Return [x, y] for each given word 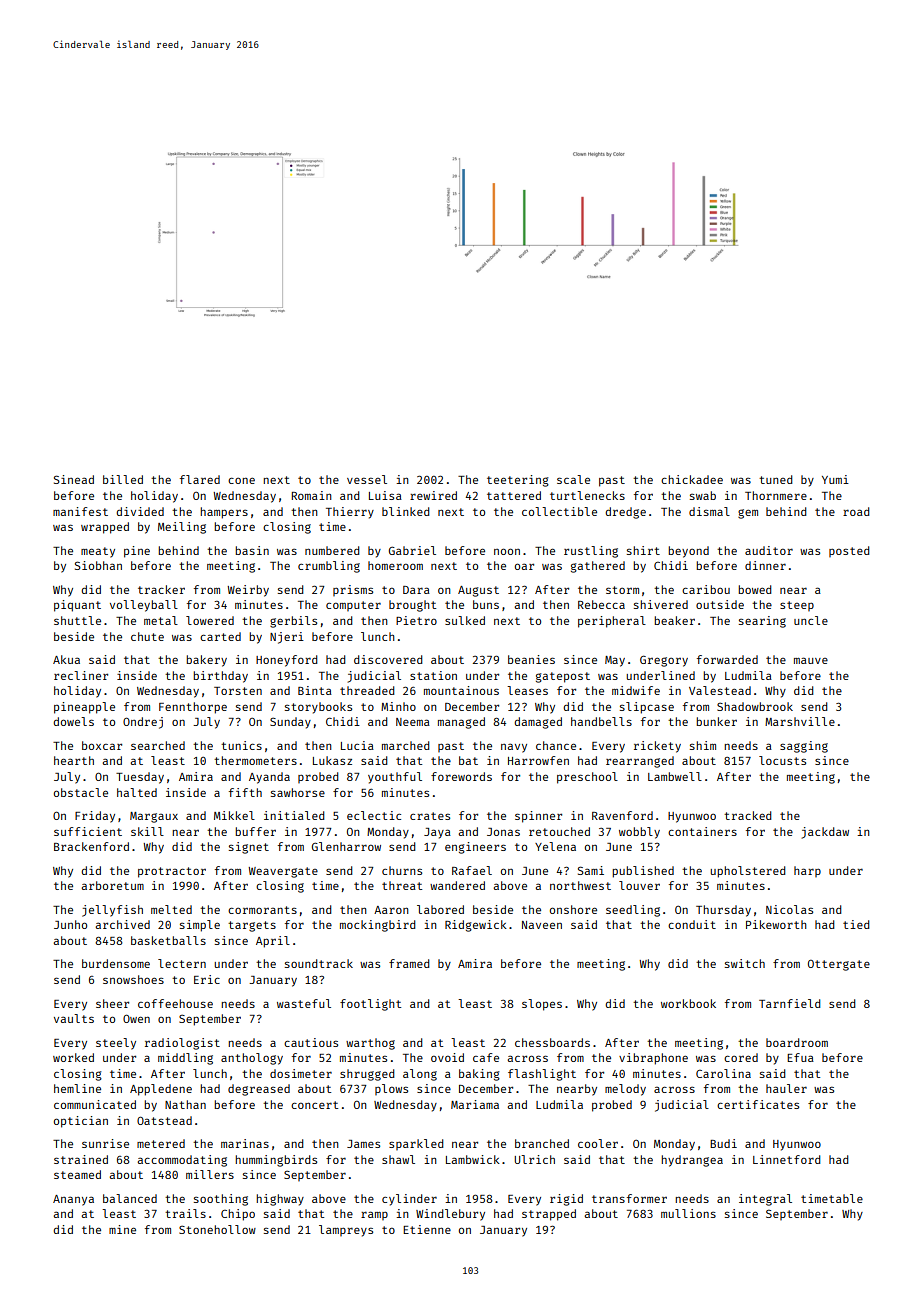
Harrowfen [538, 760]
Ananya [73, 1200]
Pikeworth [776, 924]
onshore [573, 909]
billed [123, 479]
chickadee [692, 479]
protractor [172, 872]
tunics [241, 745]
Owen [136, 1018]
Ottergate [839, 965]
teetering [518, 481]
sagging [804, 747]
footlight [370, 1005]
